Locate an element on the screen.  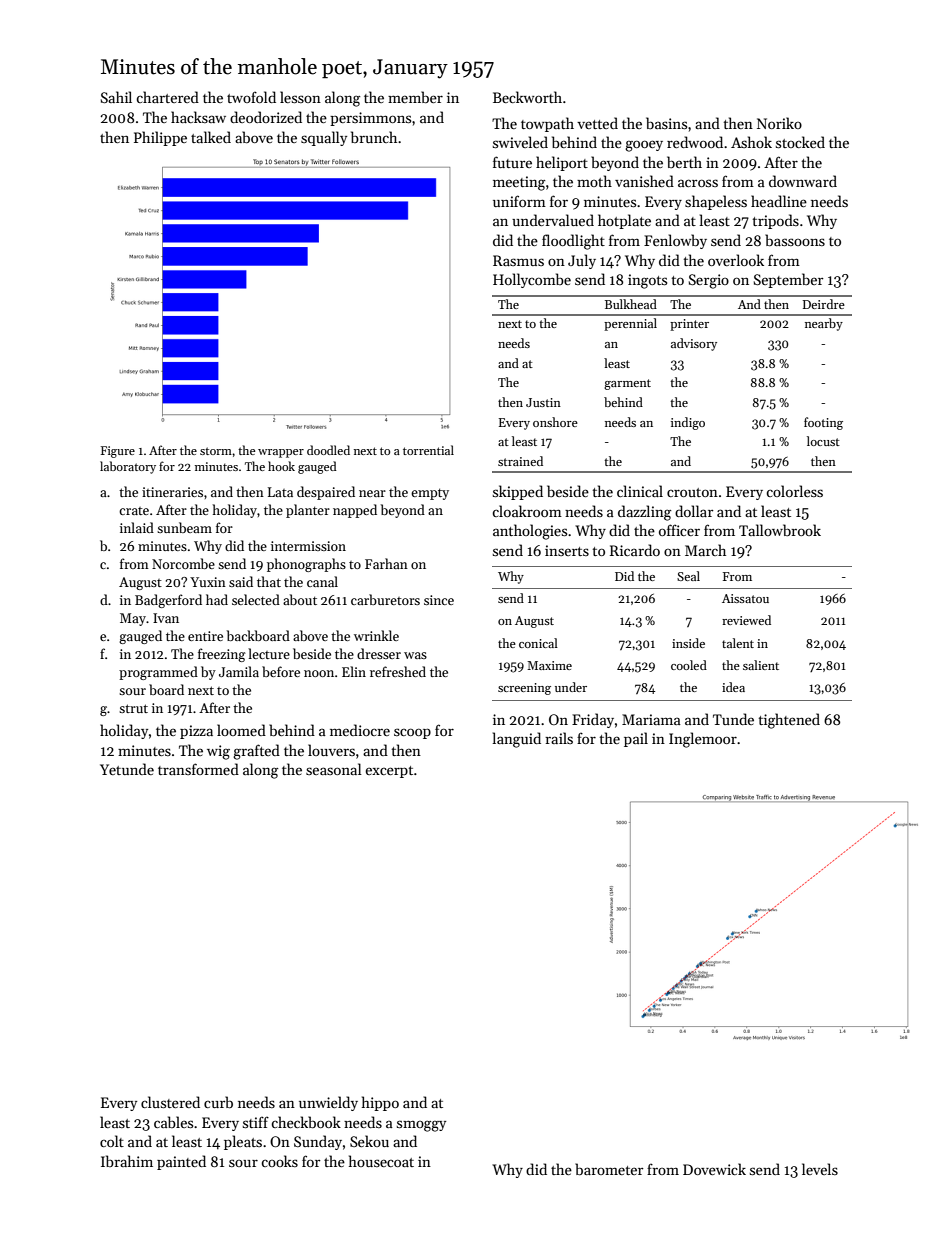
rails is located at coordinates (559, 738).
